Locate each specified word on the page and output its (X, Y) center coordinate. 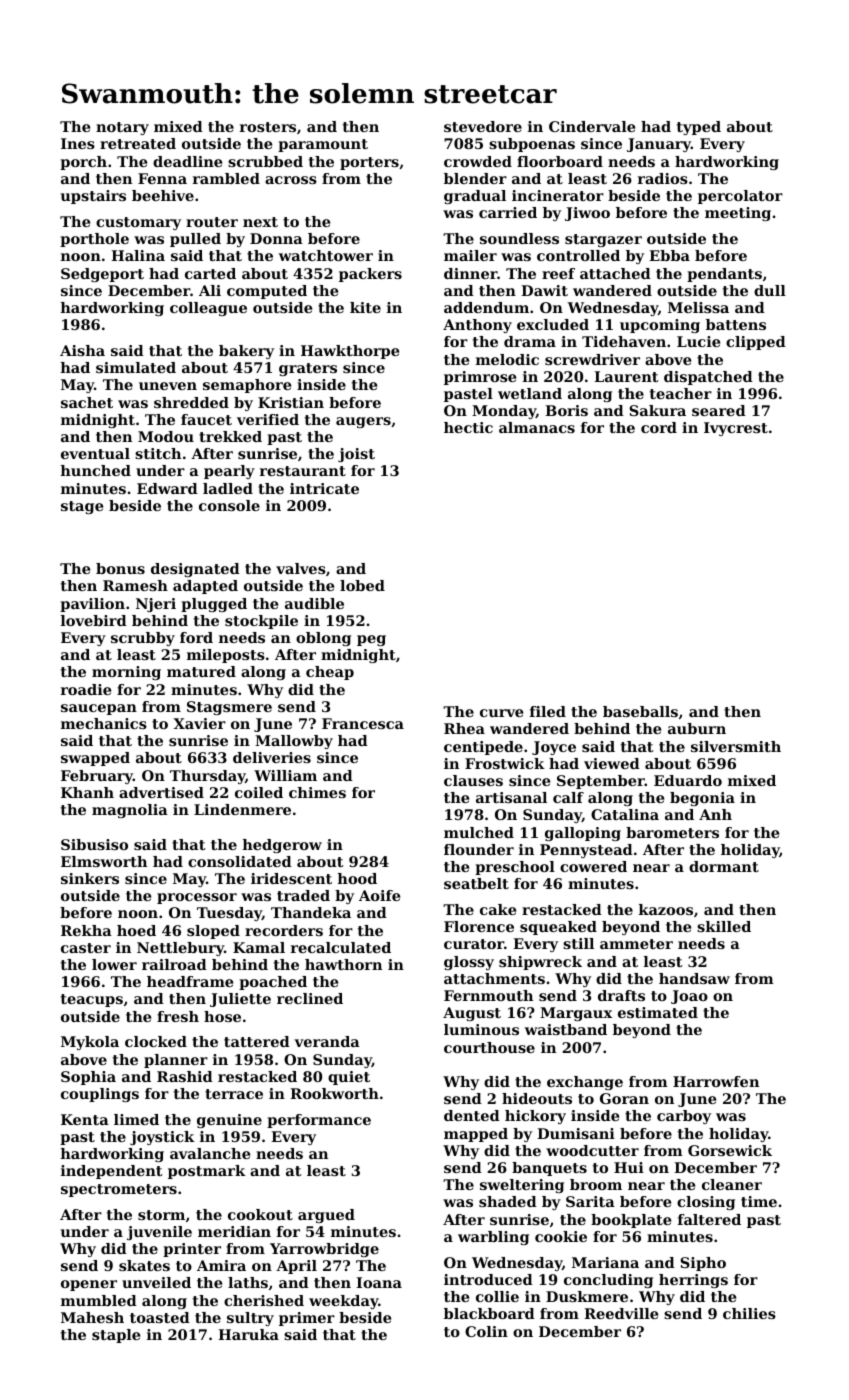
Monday (504, 412)
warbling (493, 1238)
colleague (208, 309)
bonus (120, 568)
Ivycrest (736, 429)
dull (770, 290)
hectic (468, 427)
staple (116, 1336)
